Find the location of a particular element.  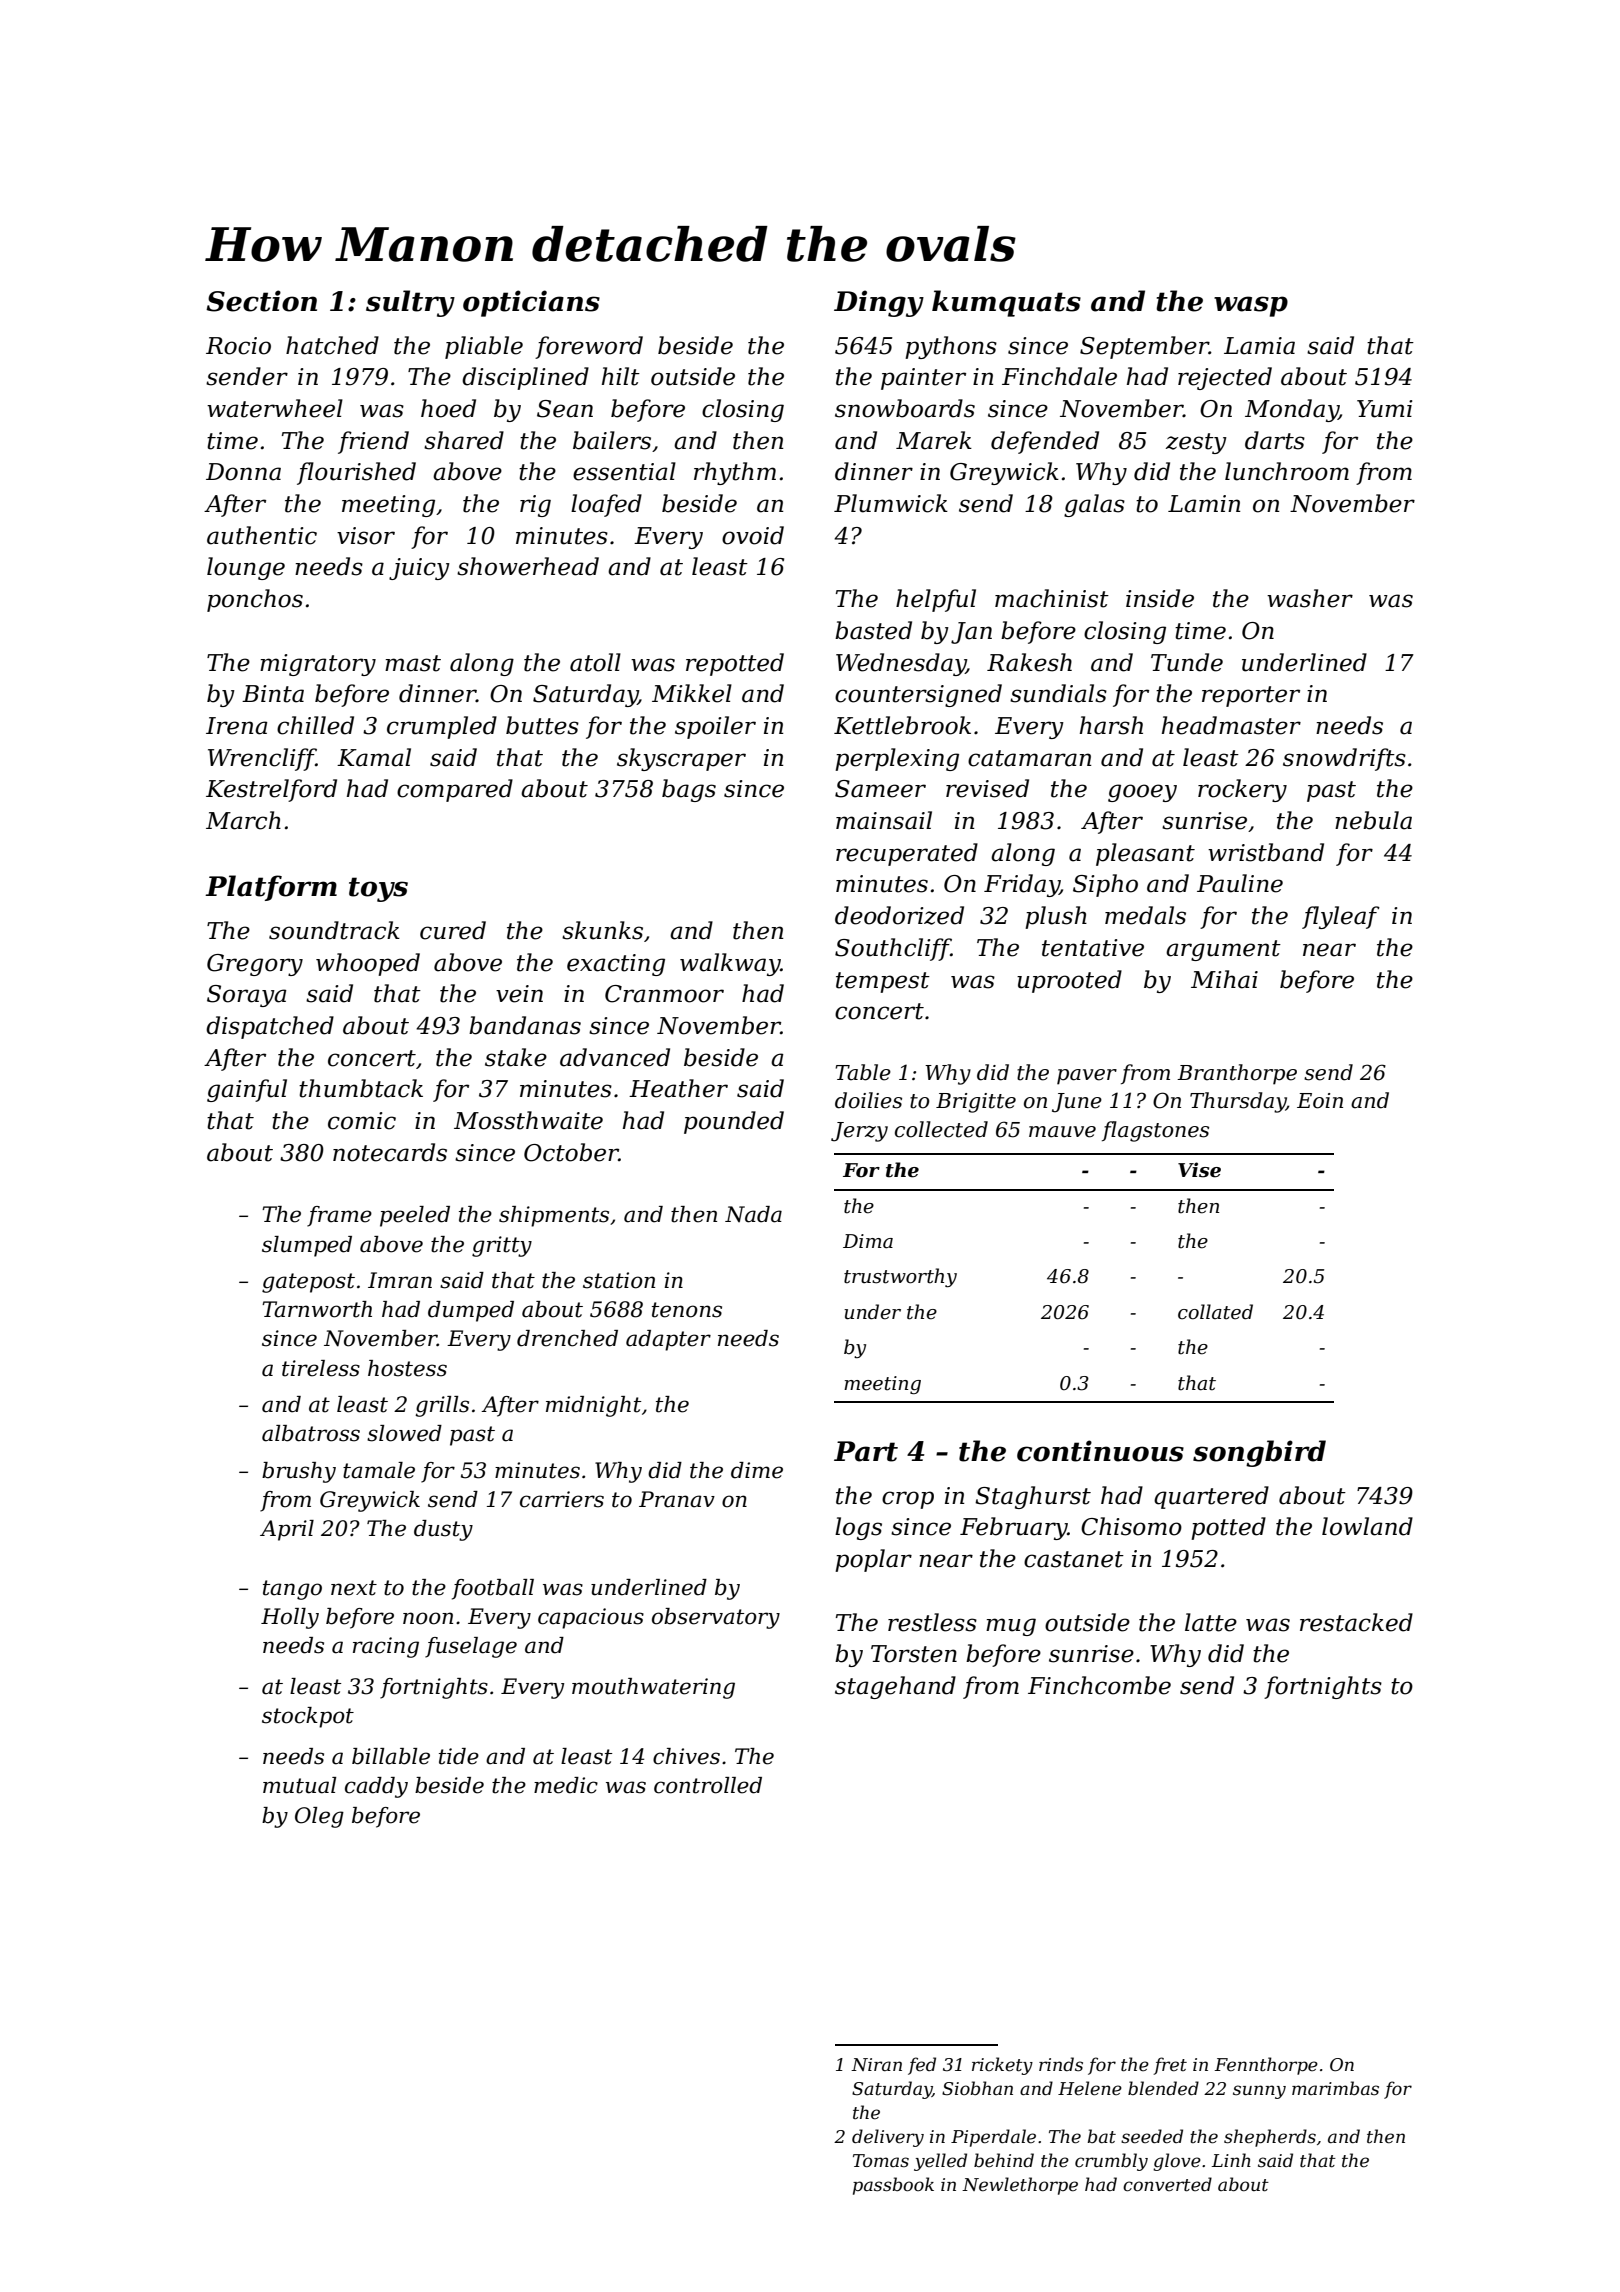

passbook is located at coordinates (893, 2186).
